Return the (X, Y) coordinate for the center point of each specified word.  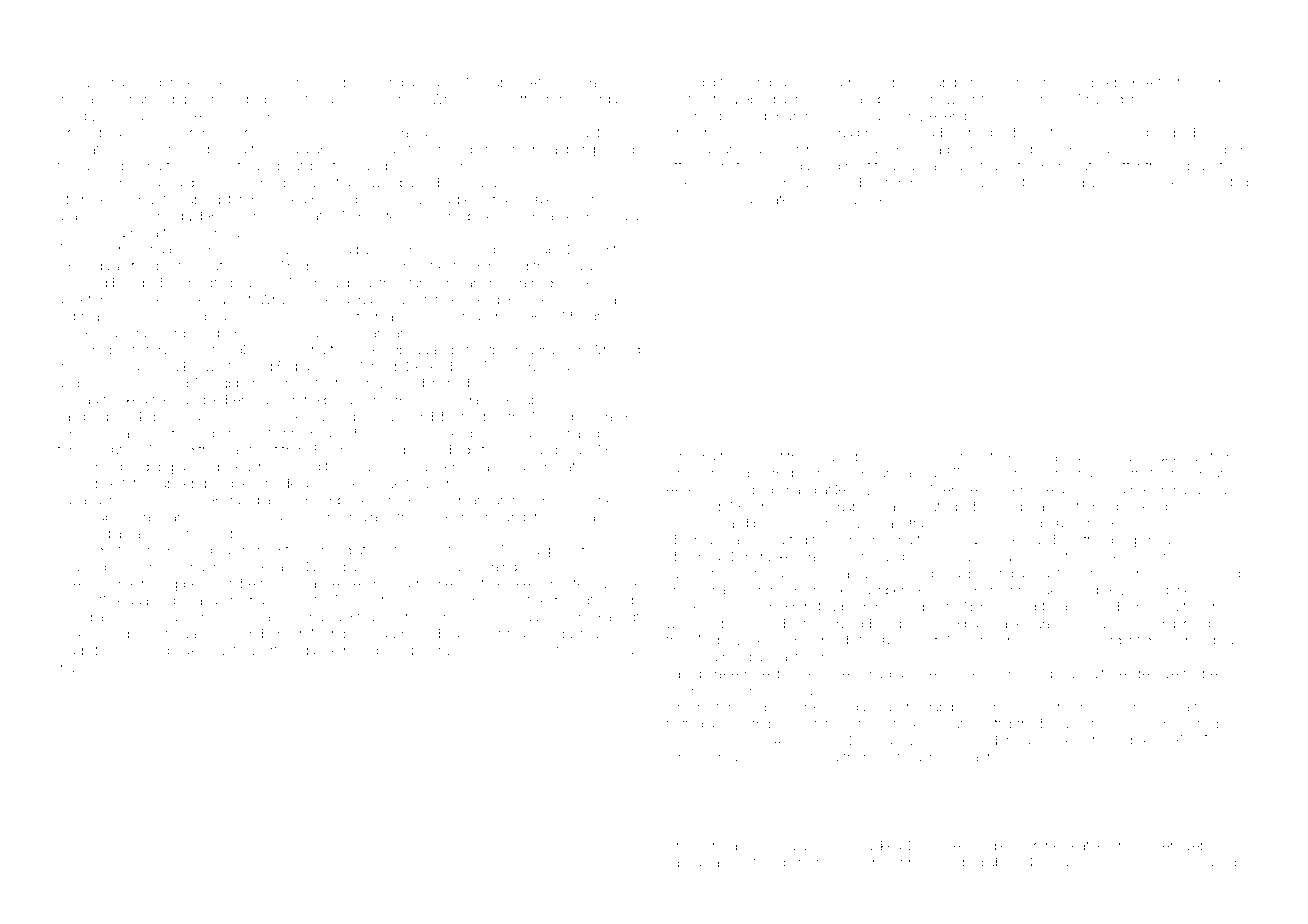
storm (1217, 82)
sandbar (767, 83)
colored (715, 758)
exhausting (129, 84)
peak (182, 652)
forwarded (177, 349)
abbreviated (1193, 456)
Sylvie (603, 367)
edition (1098, 757)
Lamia (684, 862)
